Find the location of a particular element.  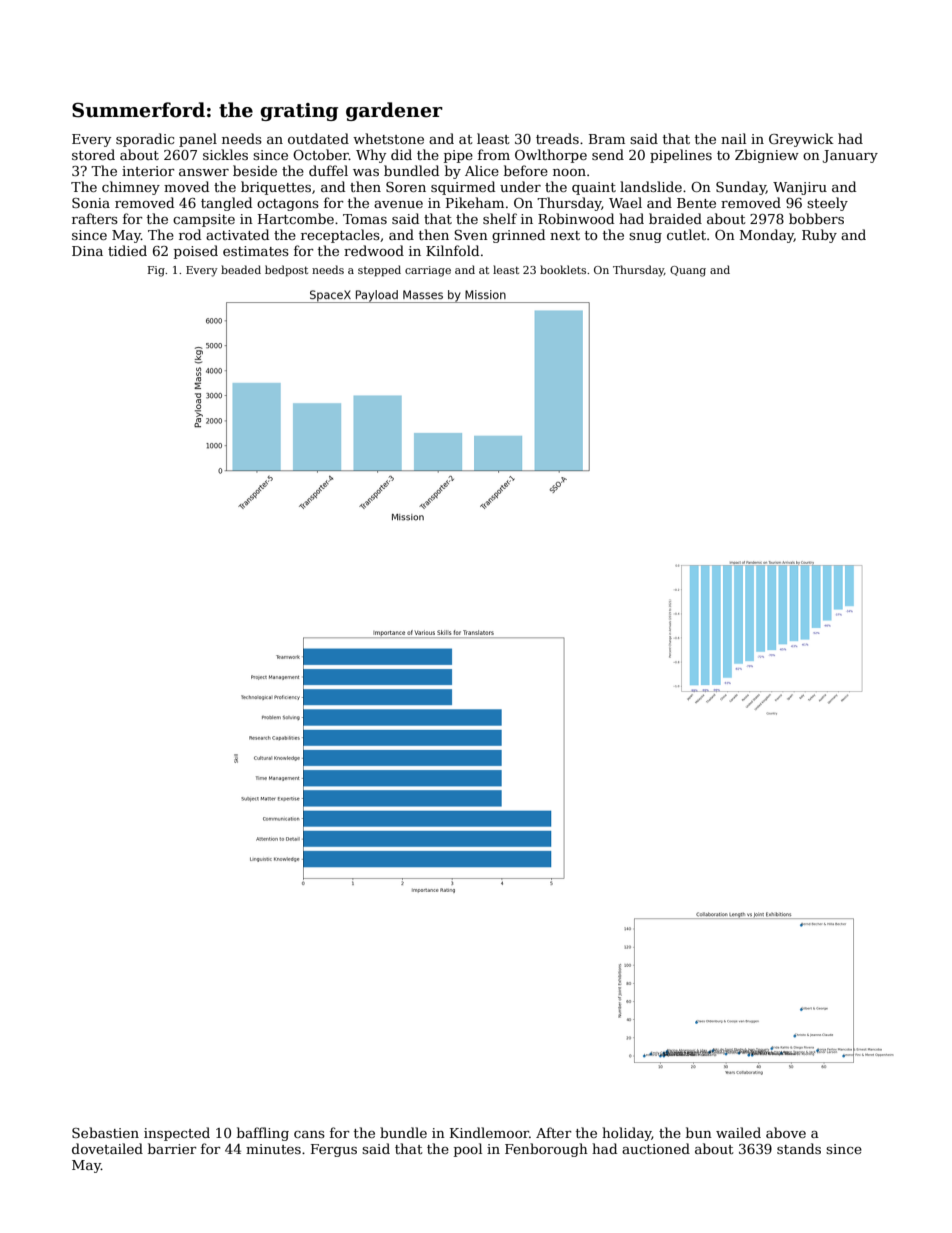

bedpost is located at coordinates (286, 271).
